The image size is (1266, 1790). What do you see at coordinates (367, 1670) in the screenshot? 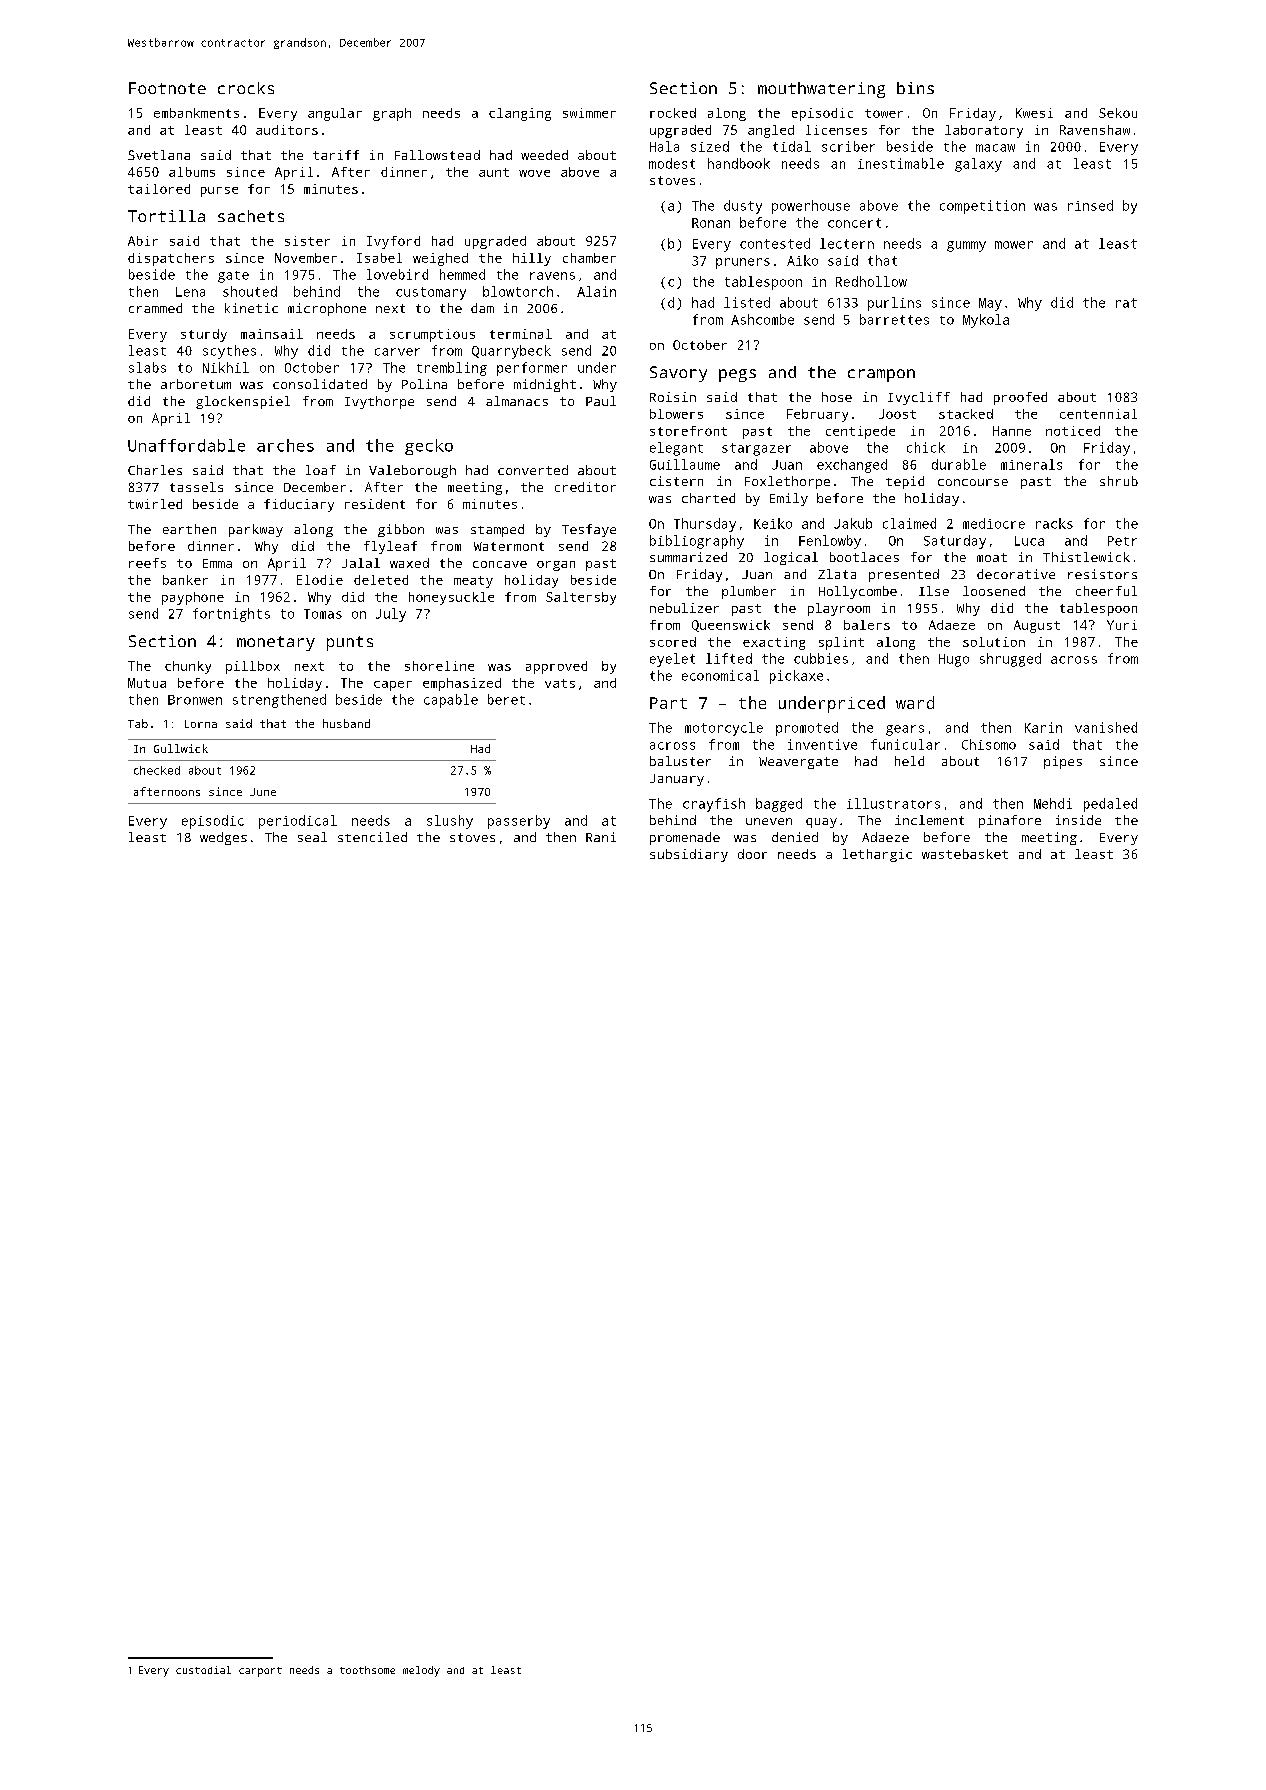
I see `toothsome` at bounding box center [367, 1670].
